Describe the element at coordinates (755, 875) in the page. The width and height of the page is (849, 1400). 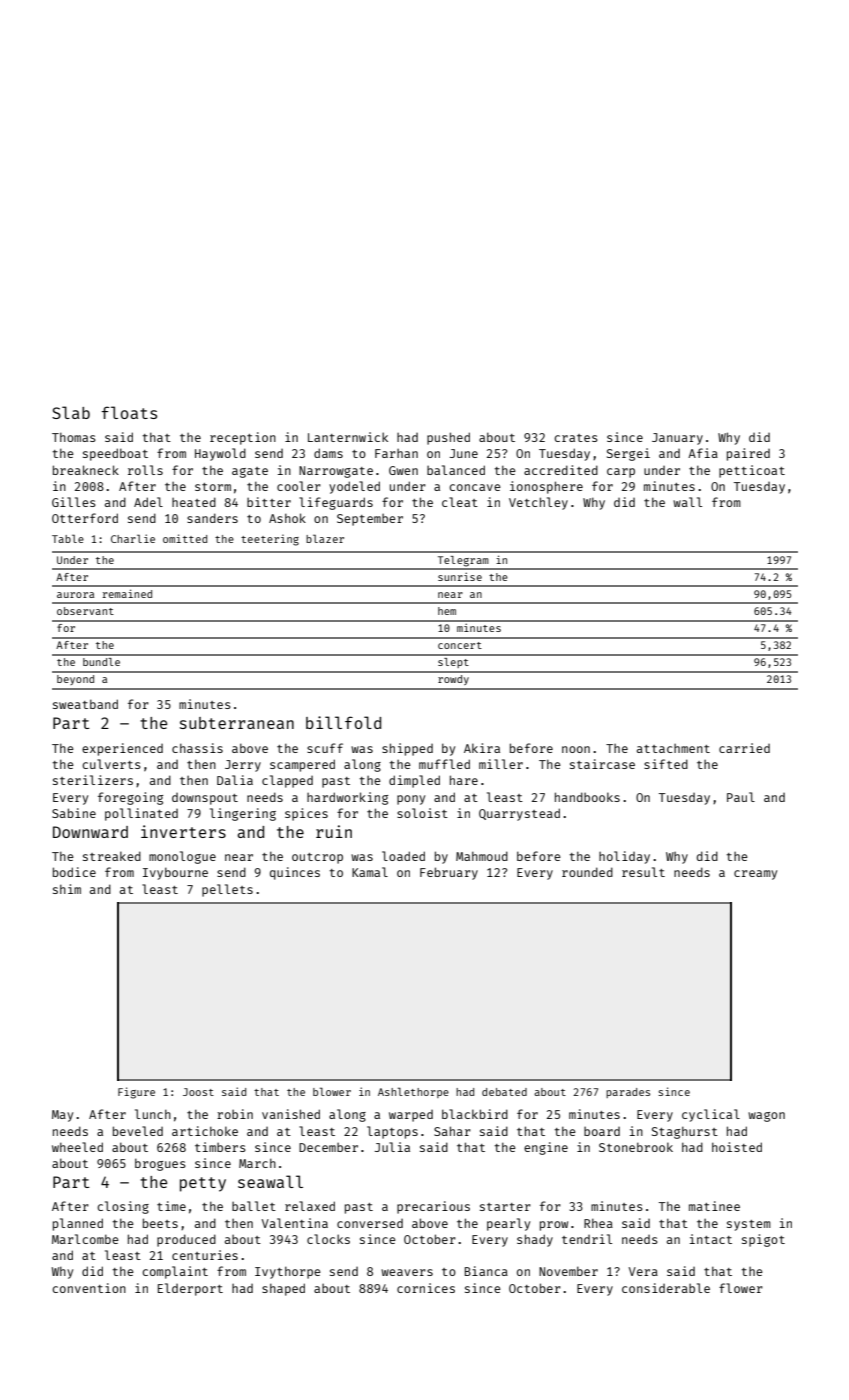
I see `creamy` at that location.
